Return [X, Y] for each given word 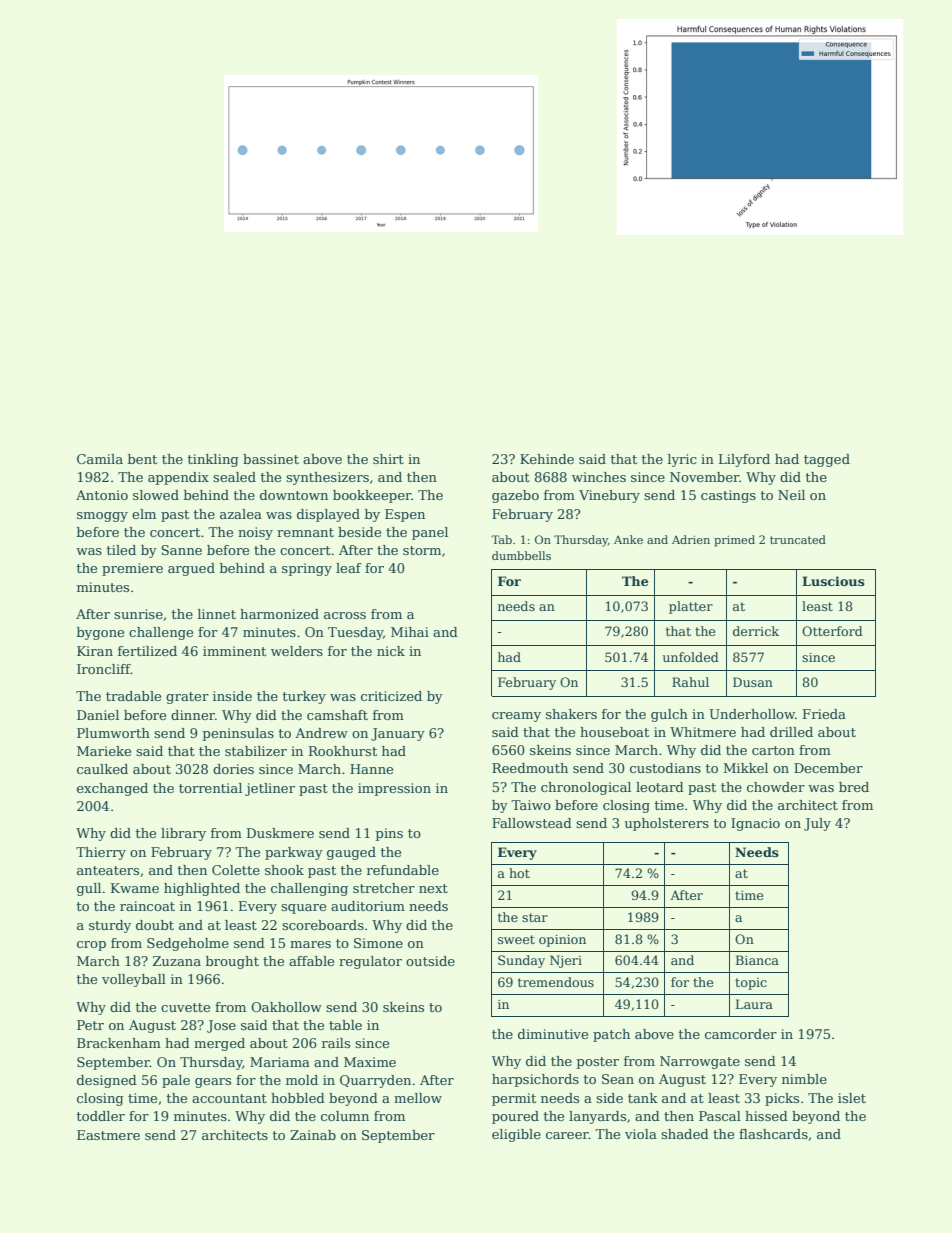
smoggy [102, 517]
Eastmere [108, 1135]
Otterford [832, 631]
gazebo [515, 496]
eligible [516, 1135]
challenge [161, 633]
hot [519, 873]
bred [854, 787]
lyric [682, 460]
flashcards [773, 1134]
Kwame [135, 888]
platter [691, 607]
